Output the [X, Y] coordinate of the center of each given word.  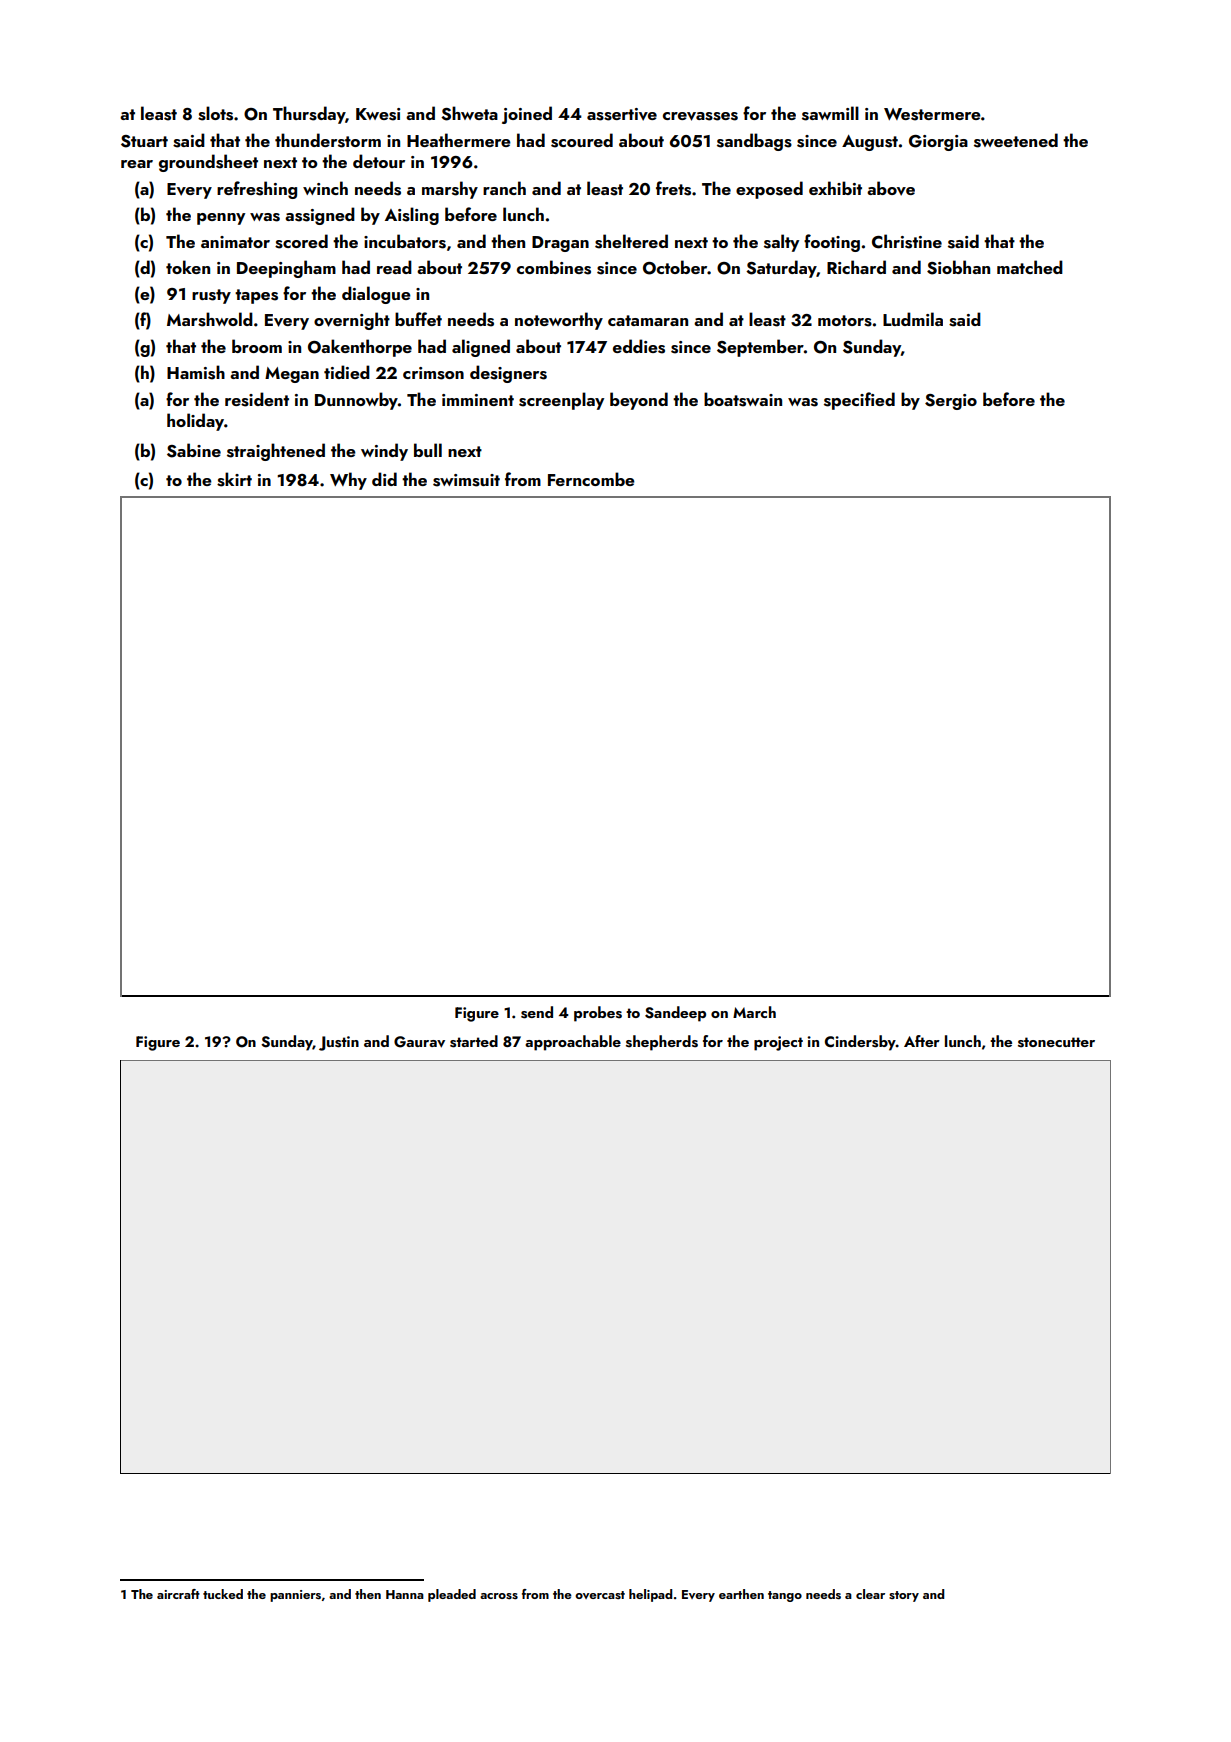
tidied [347, 372]
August [870, 143]
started [474, 1041]
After [922, 1041]
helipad [650, 1595]
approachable [573, 1043]
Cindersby [860, 1043]
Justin [339, 1043]
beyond [639, 401]
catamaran [648, 320]
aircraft [178, 1594]
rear [137, 164]
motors [845, 321]
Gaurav [419, 1042]
